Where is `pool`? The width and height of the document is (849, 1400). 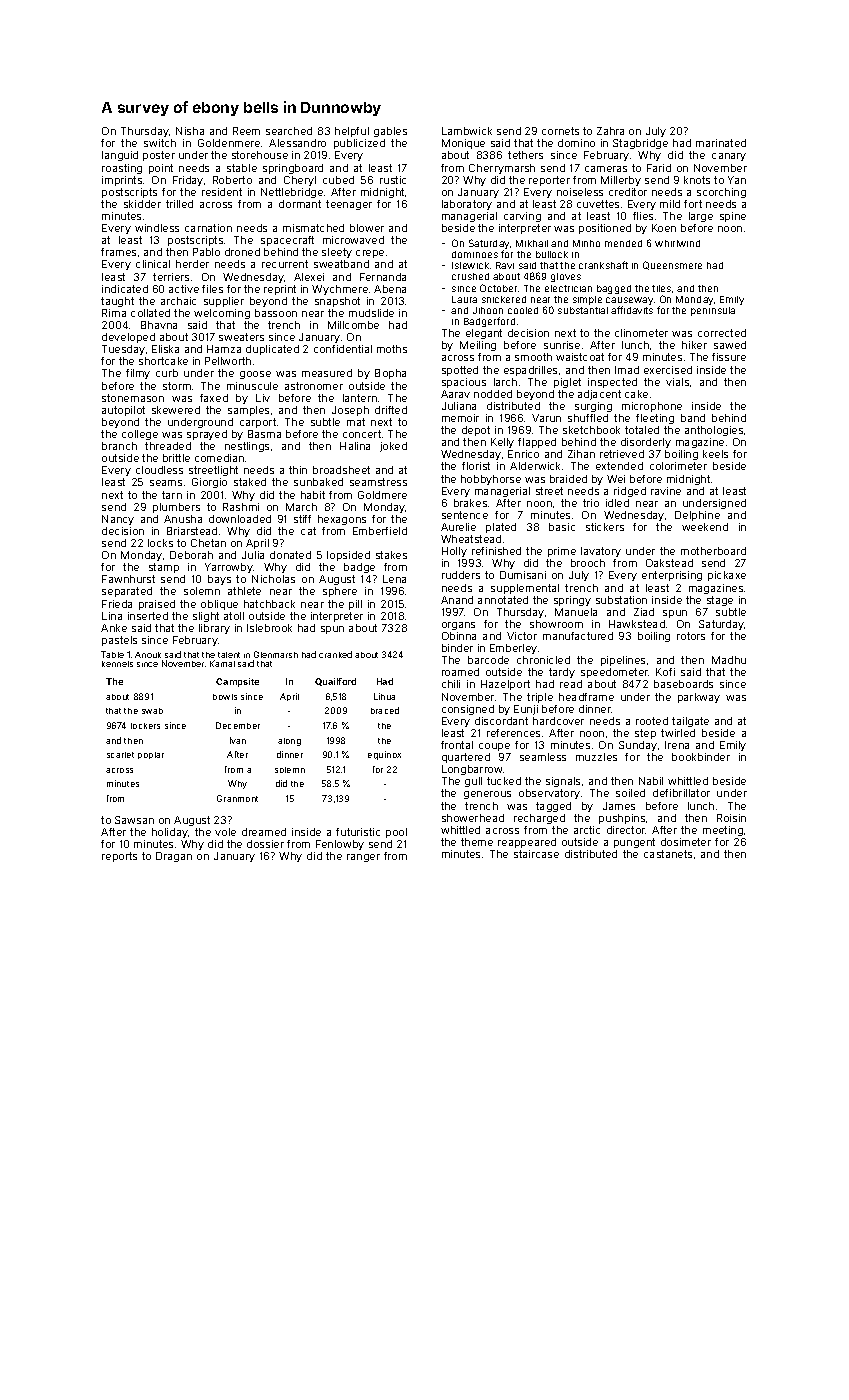 pool is located at coordinates (396, 833).
